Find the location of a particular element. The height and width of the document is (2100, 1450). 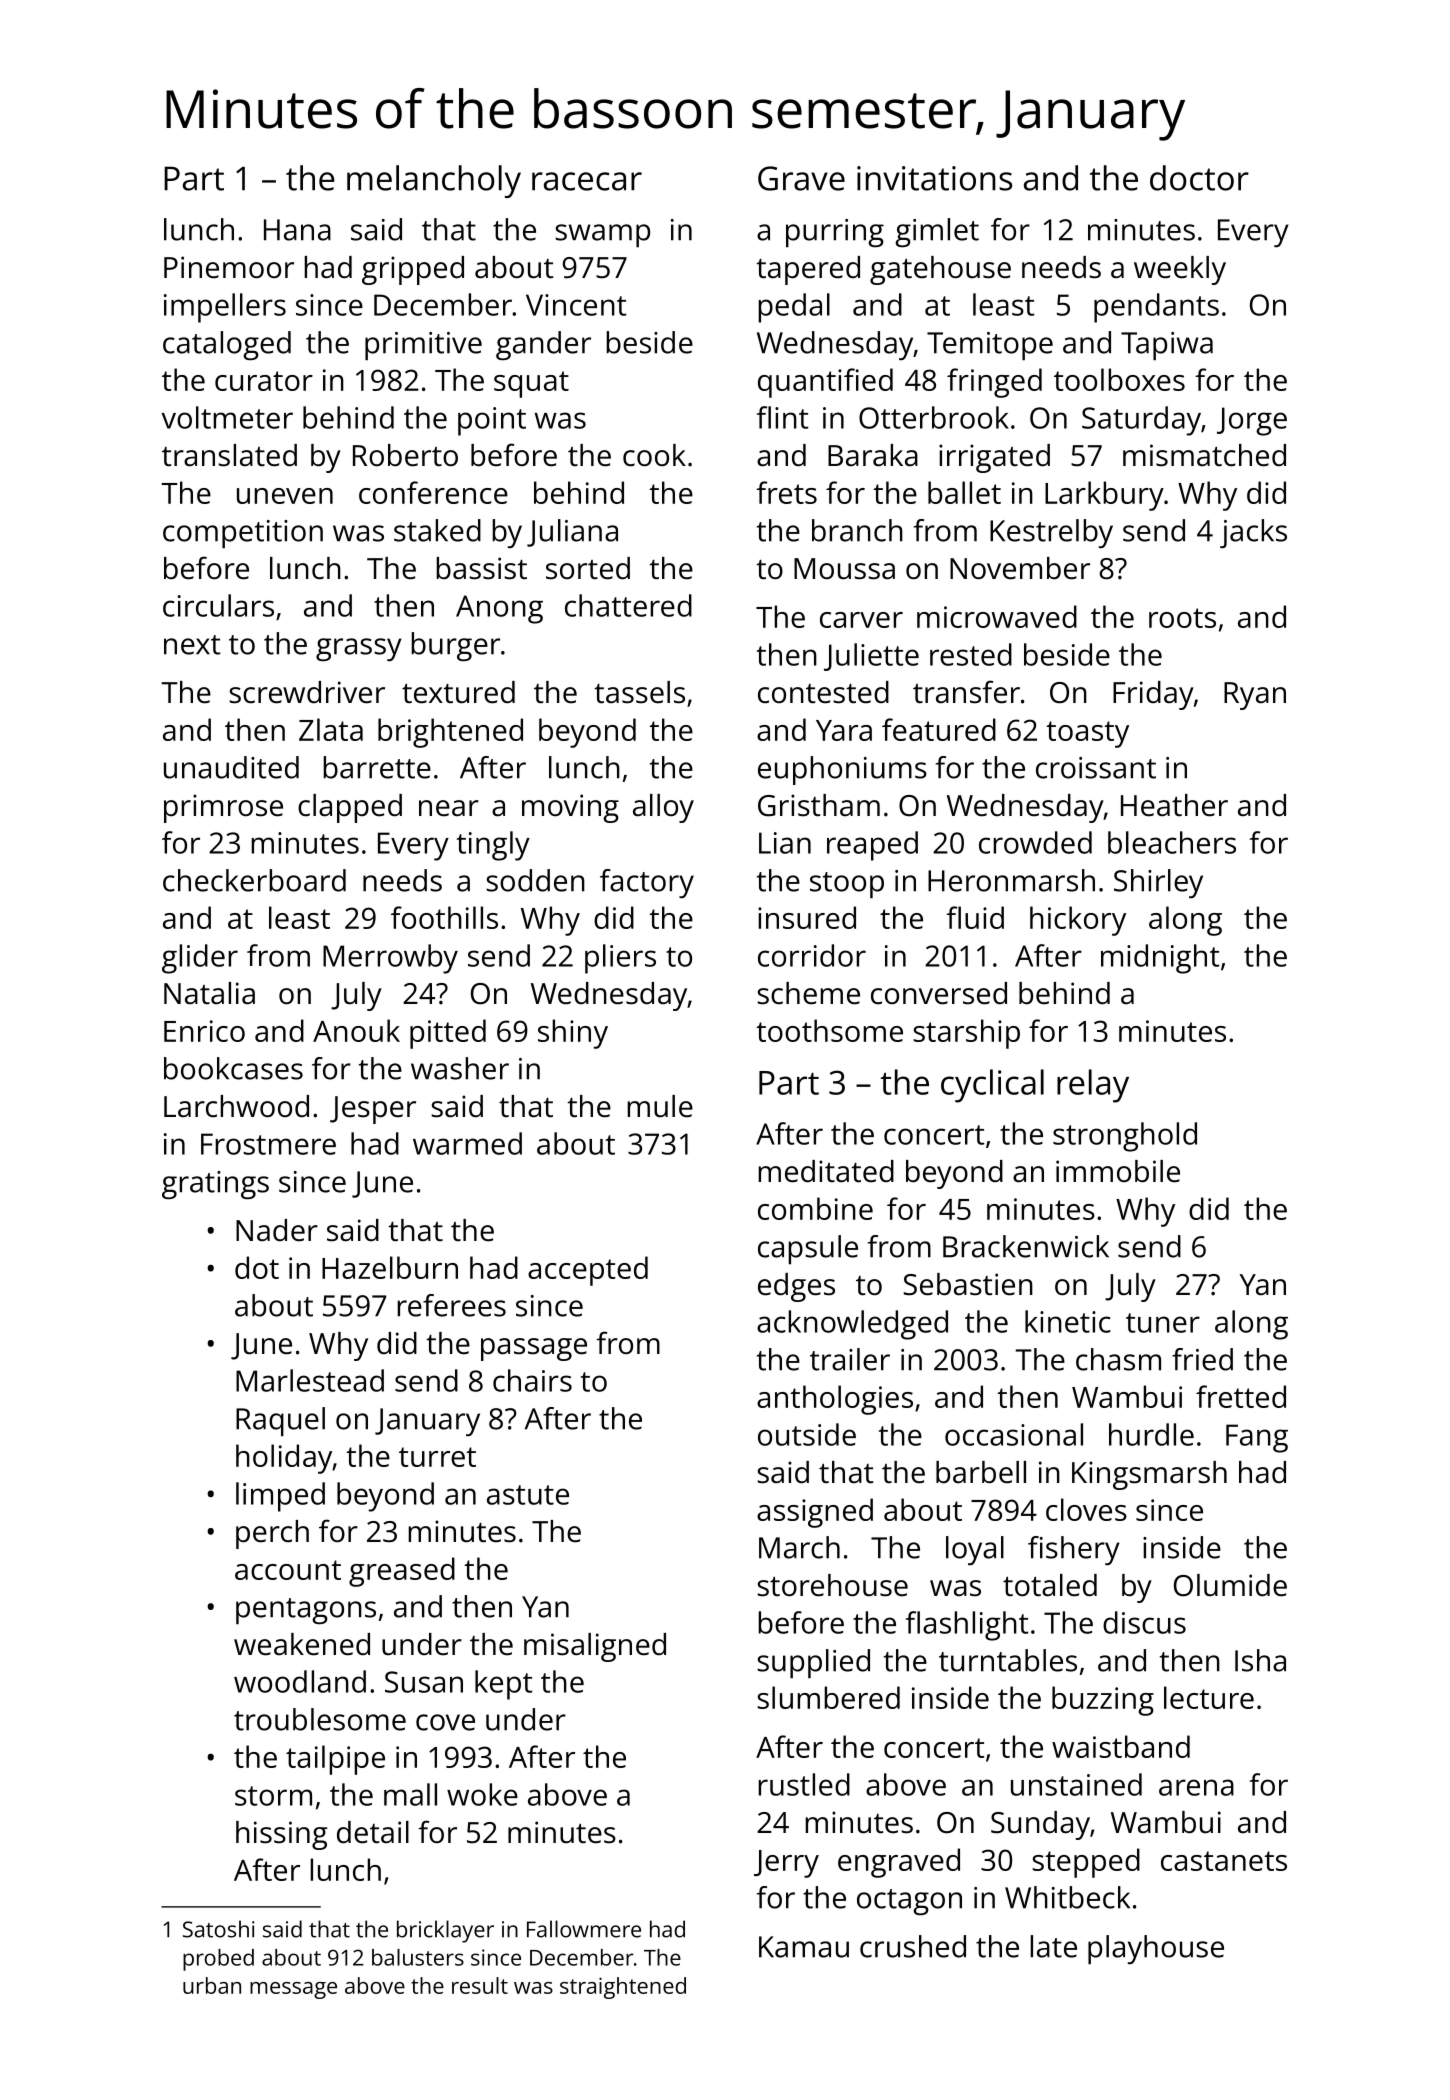

uneven is located at coordinates (285, 496).
